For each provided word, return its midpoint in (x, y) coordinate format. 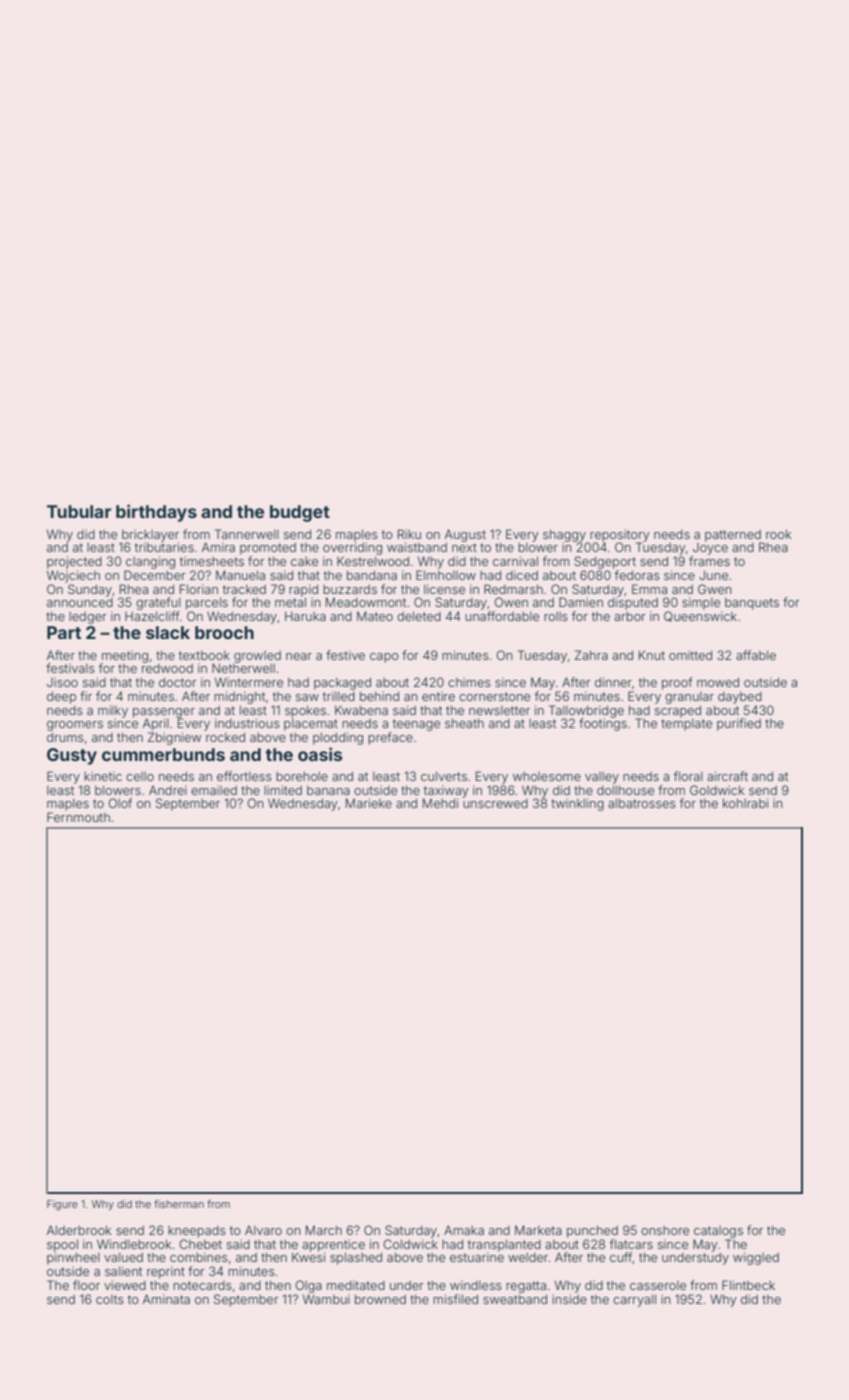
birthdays (156, 513)
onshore (665, 1230)
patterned (733, 536)
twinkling (577, 804)
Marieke (369, 803)
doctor (178, 682)
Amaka (464, 1230)
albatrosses (642, 803)
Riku (409, 534)
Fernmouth (78, 817)
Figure (62, 1205)
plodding (338, 738)
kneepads (197, 1232)
